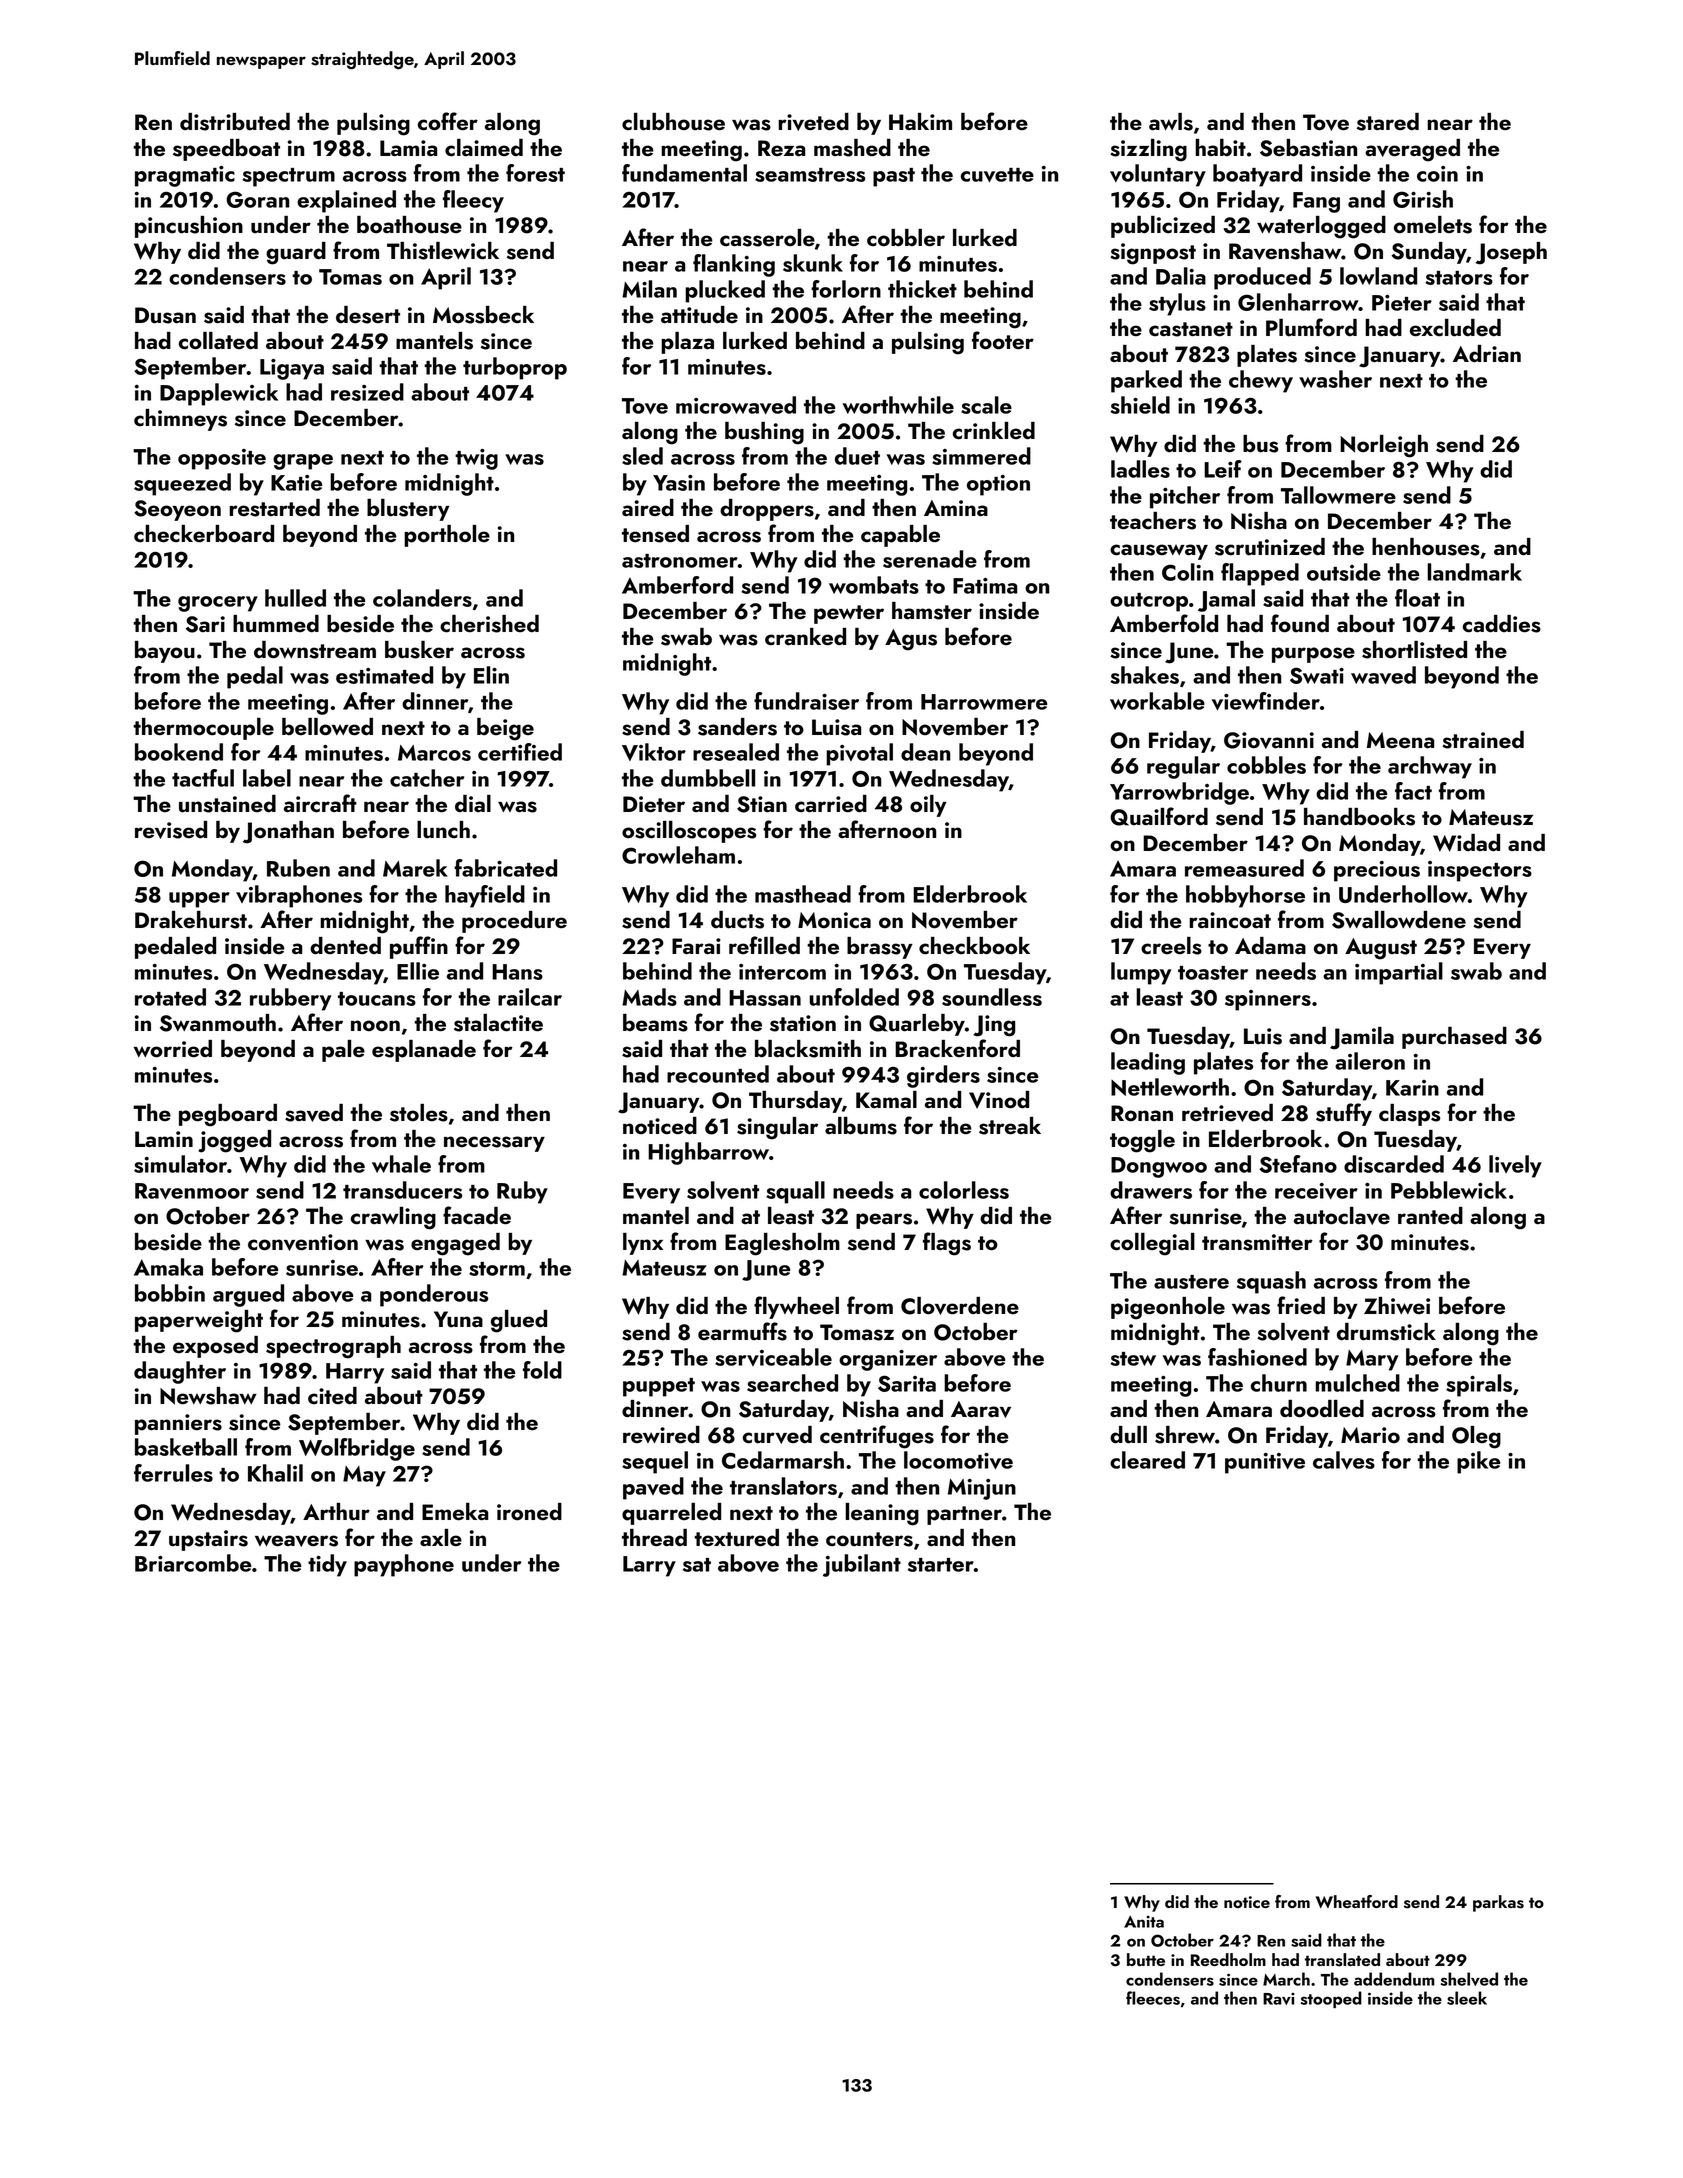 Image resolution: width=1683 pixels, height=2178 pixels. Describe the element at coordinates (1181, 276) in the screenshot. I see `Dalia` at that location.
